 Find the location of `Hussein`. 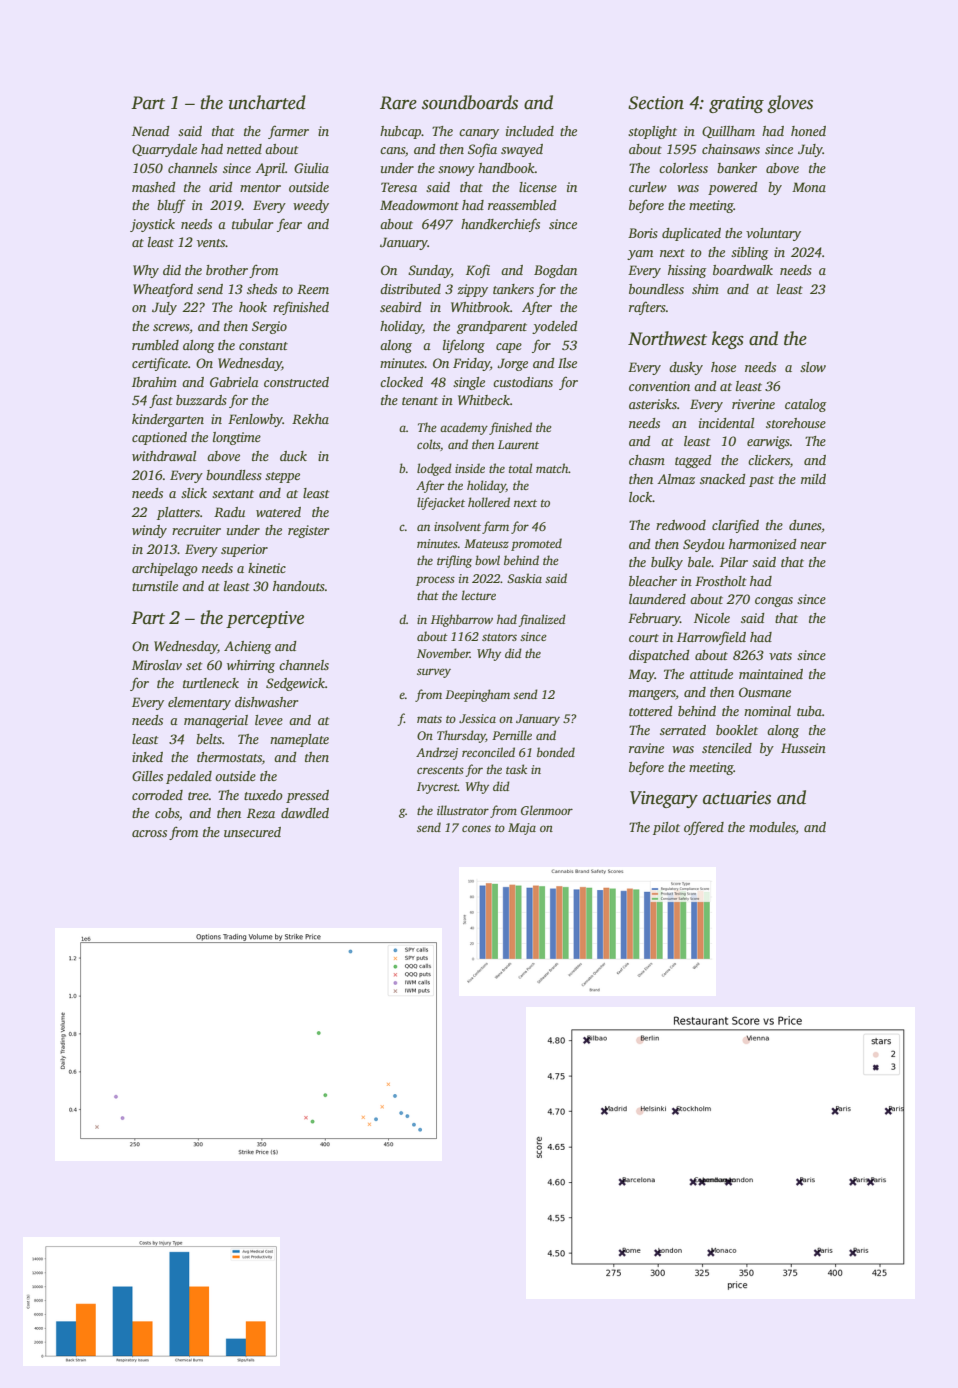

Hussein is located at coordinates (803, 748).
